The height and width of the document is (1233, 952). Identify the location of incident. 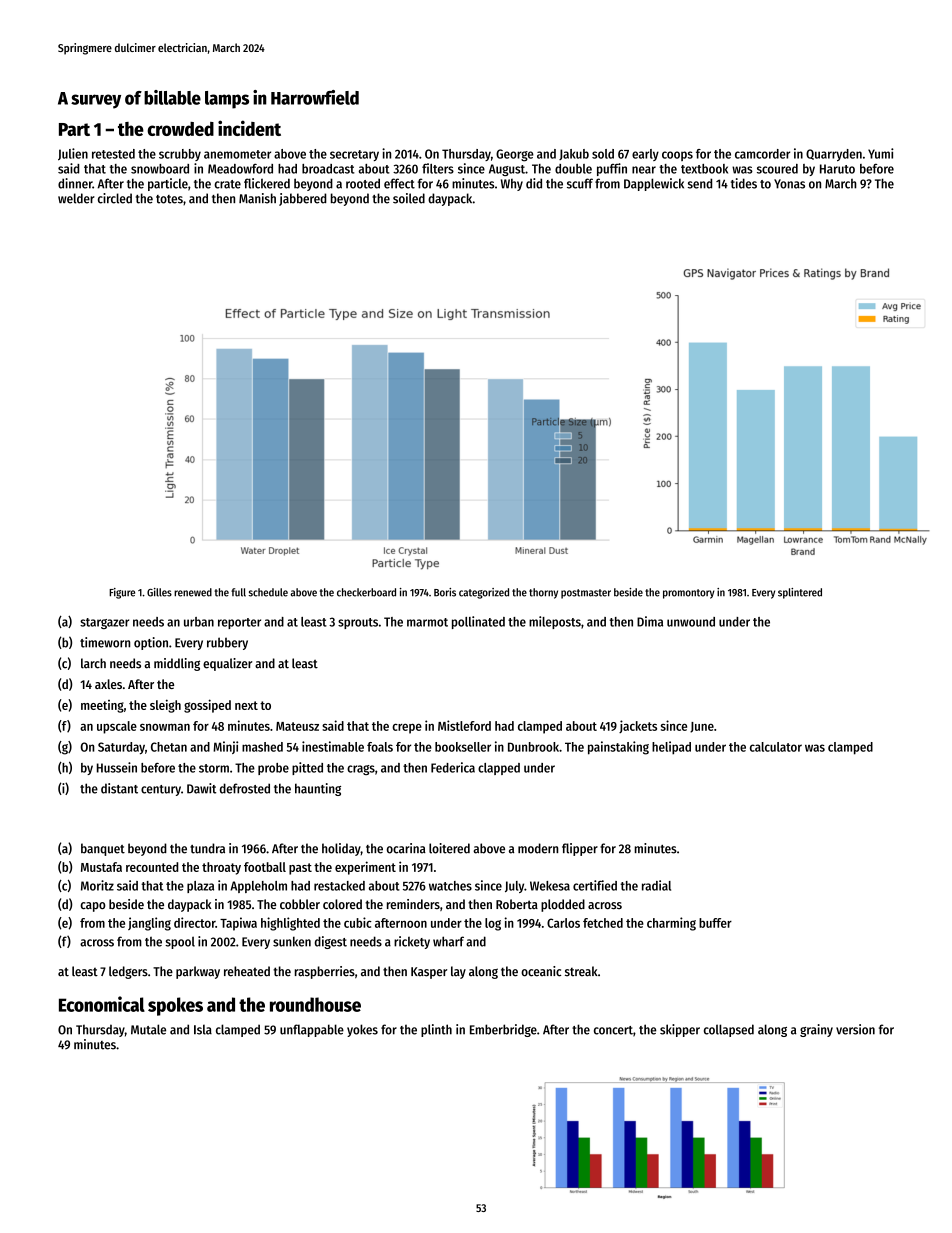
(249, 128).
